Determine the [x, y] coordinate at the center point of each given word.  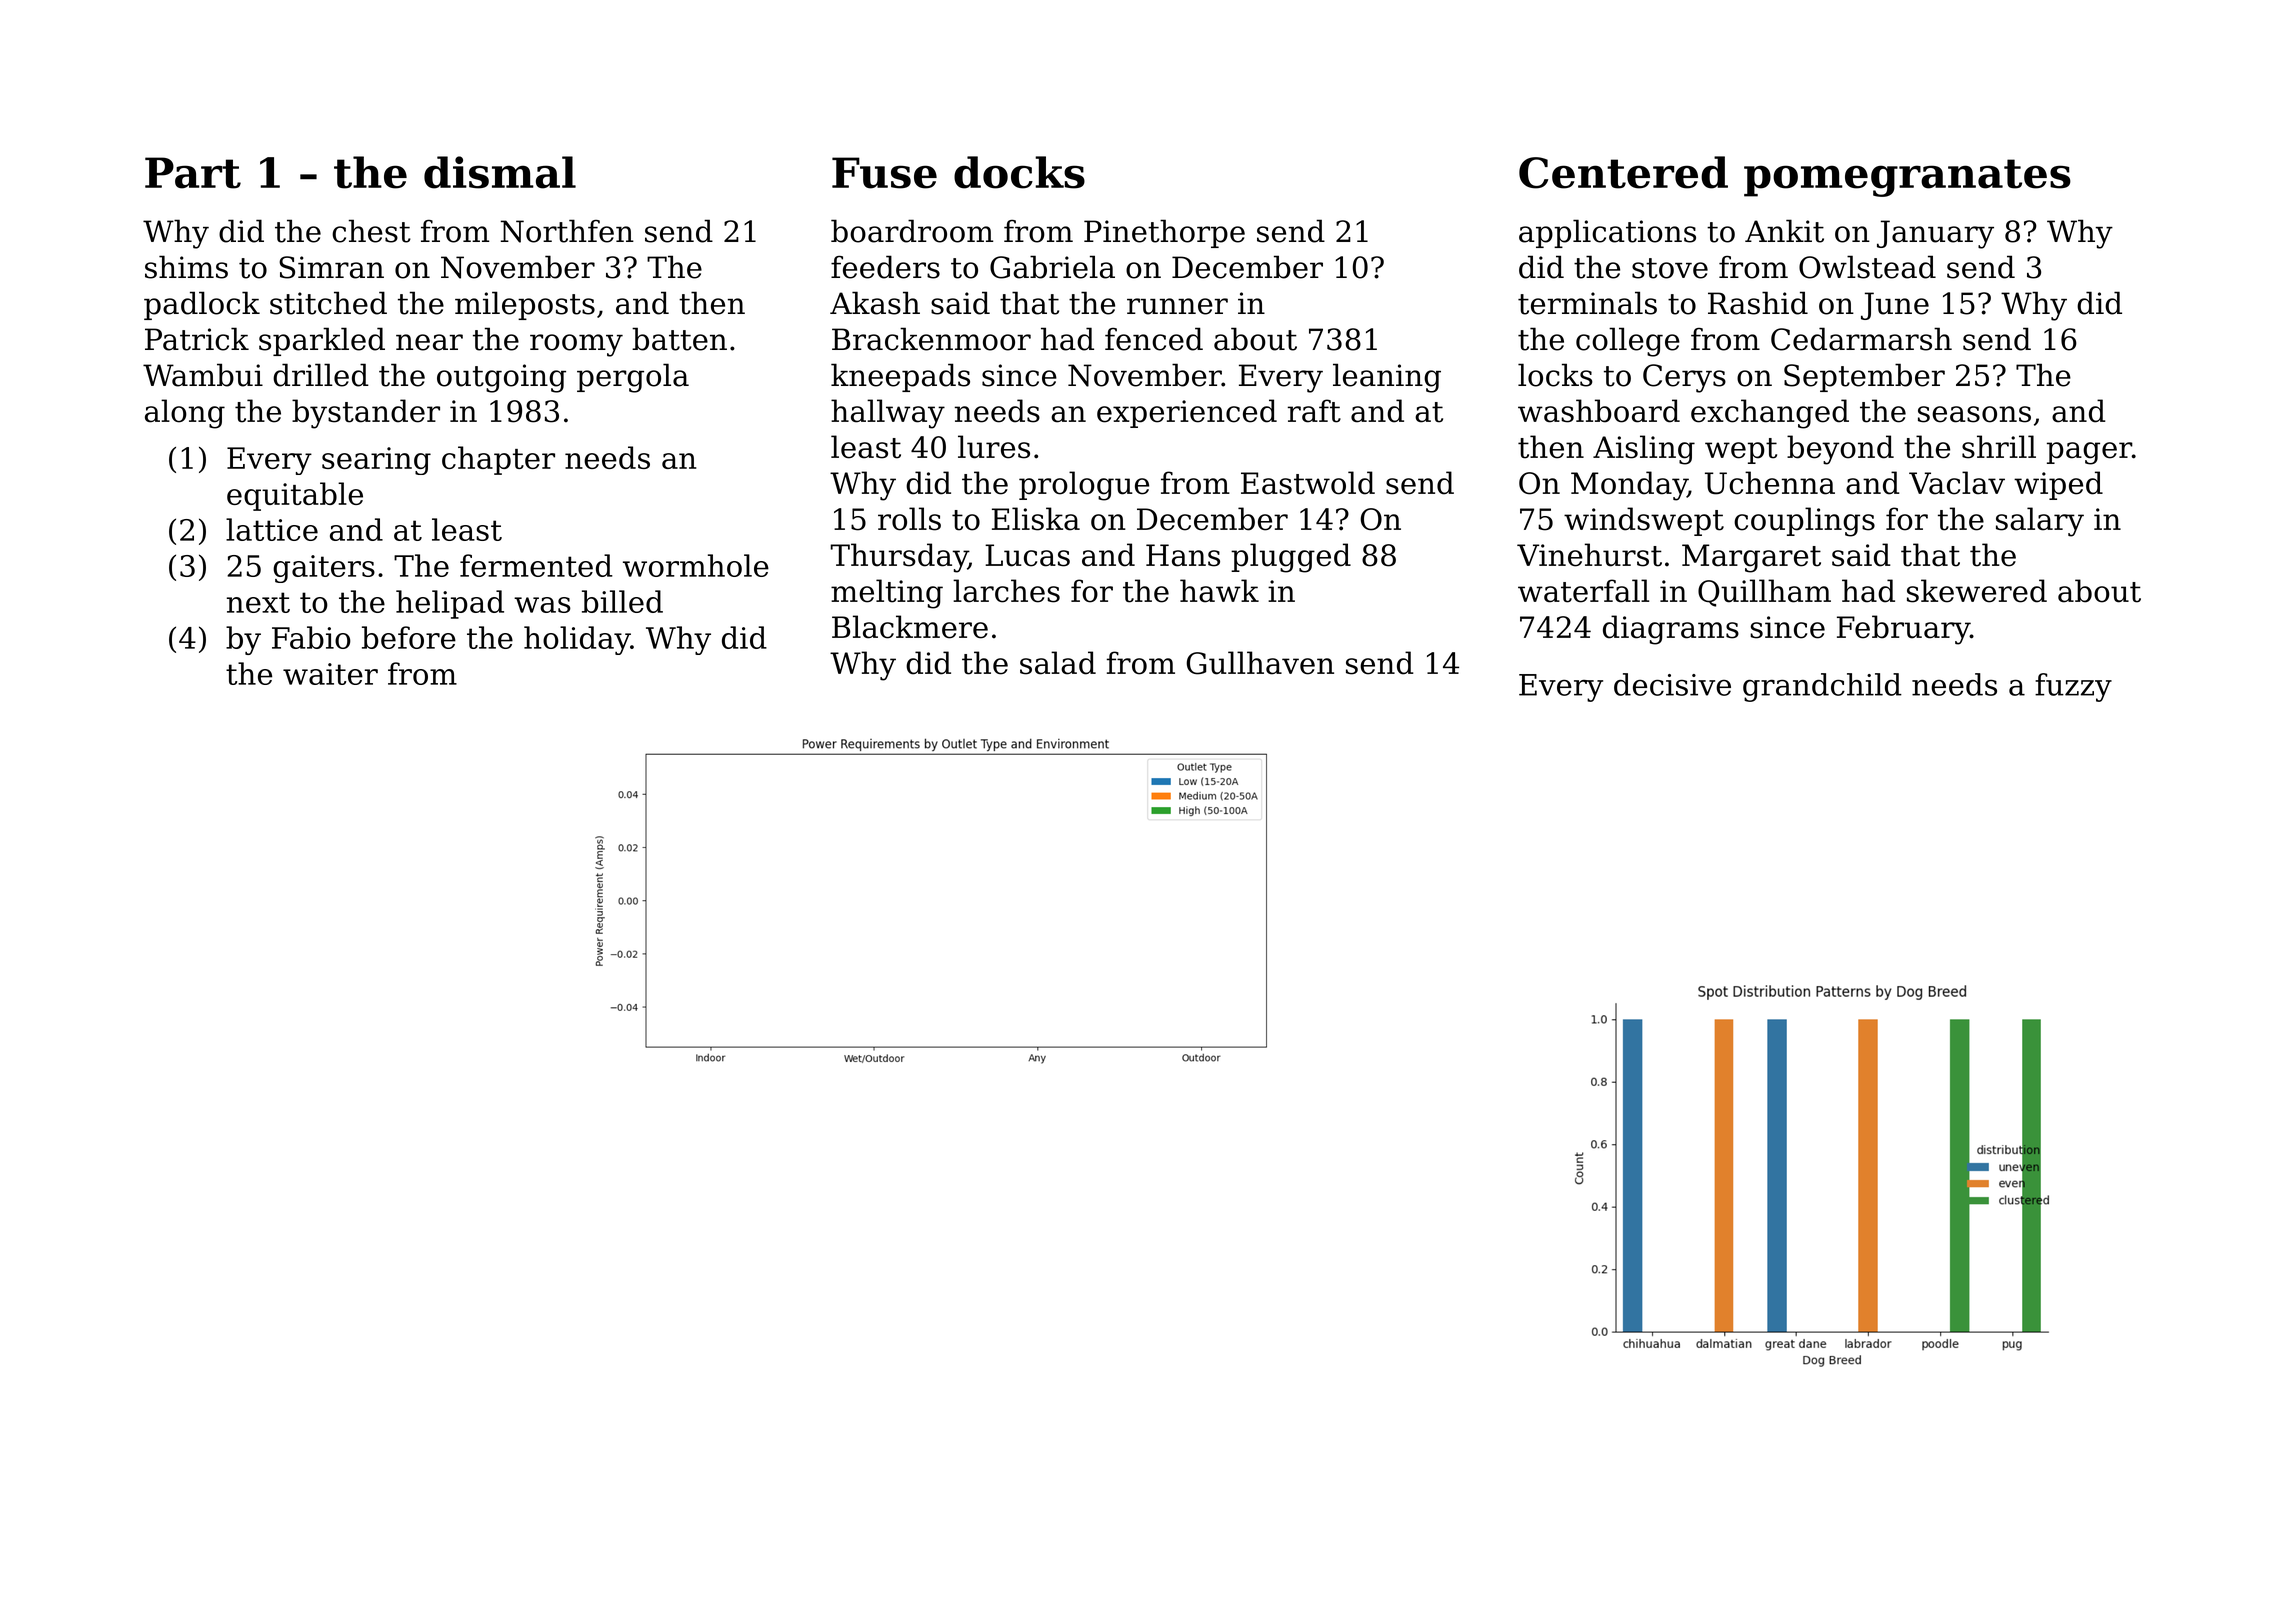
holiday [577, 640]
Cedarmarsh [1861, 339]
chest [371, 231]
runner [1177, 306]
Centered [1623, 172]
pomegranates [1907, 178]
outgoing [501, 378]
